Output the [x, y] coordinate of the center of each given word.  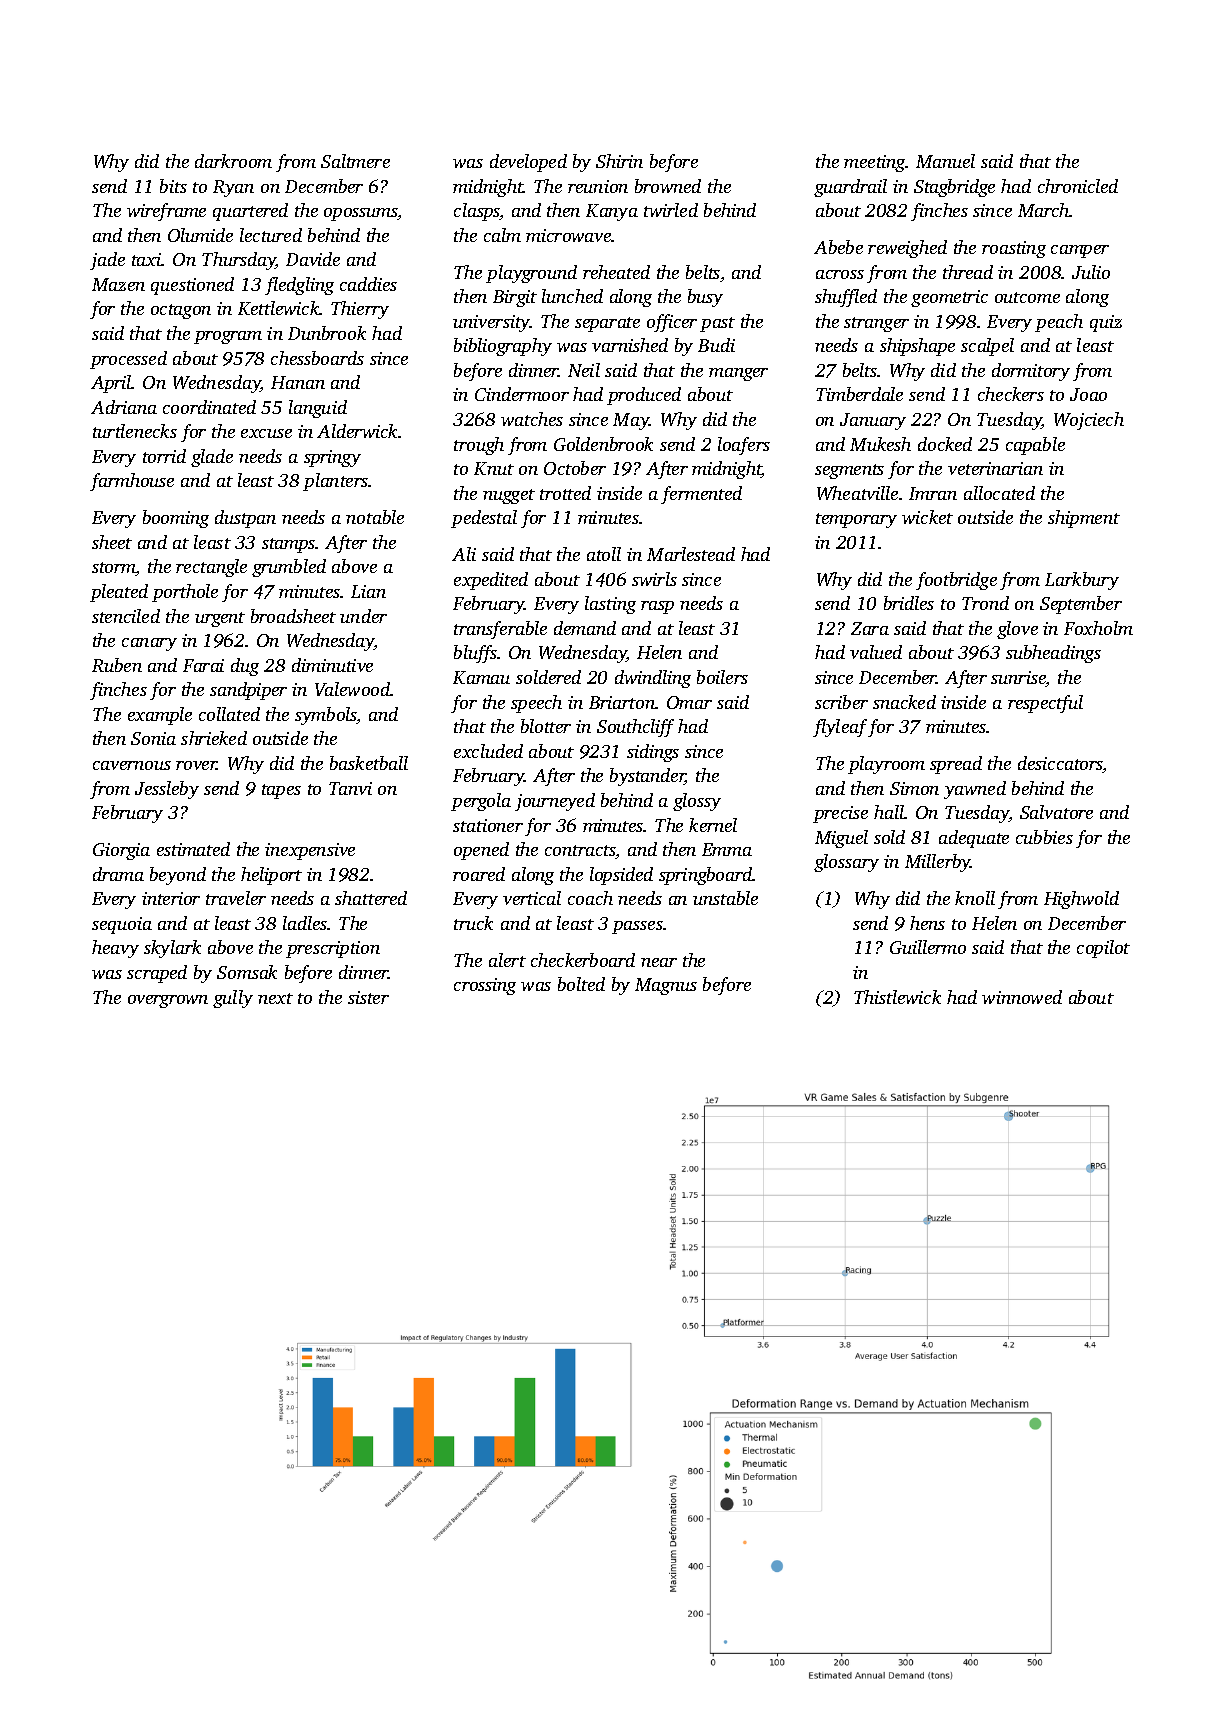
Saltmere [355, 161]
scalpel [987, 347]
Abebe [838, 247]
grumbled [289, 568]
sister [368, 997]
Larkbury [1082, 581]
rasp [657, 607]
